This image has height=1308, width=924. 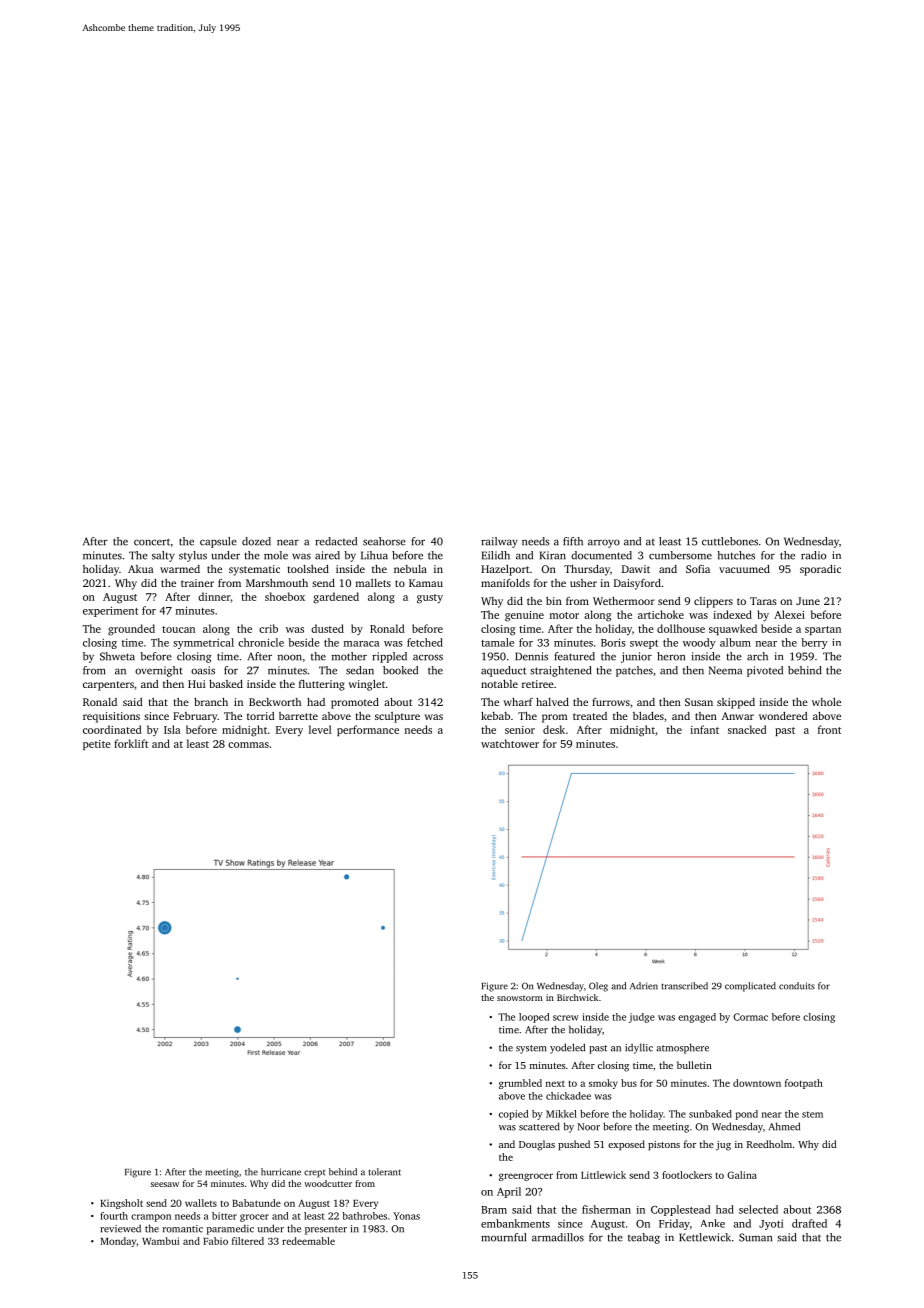 I want to click on railway, so click(x=499, y=542).
